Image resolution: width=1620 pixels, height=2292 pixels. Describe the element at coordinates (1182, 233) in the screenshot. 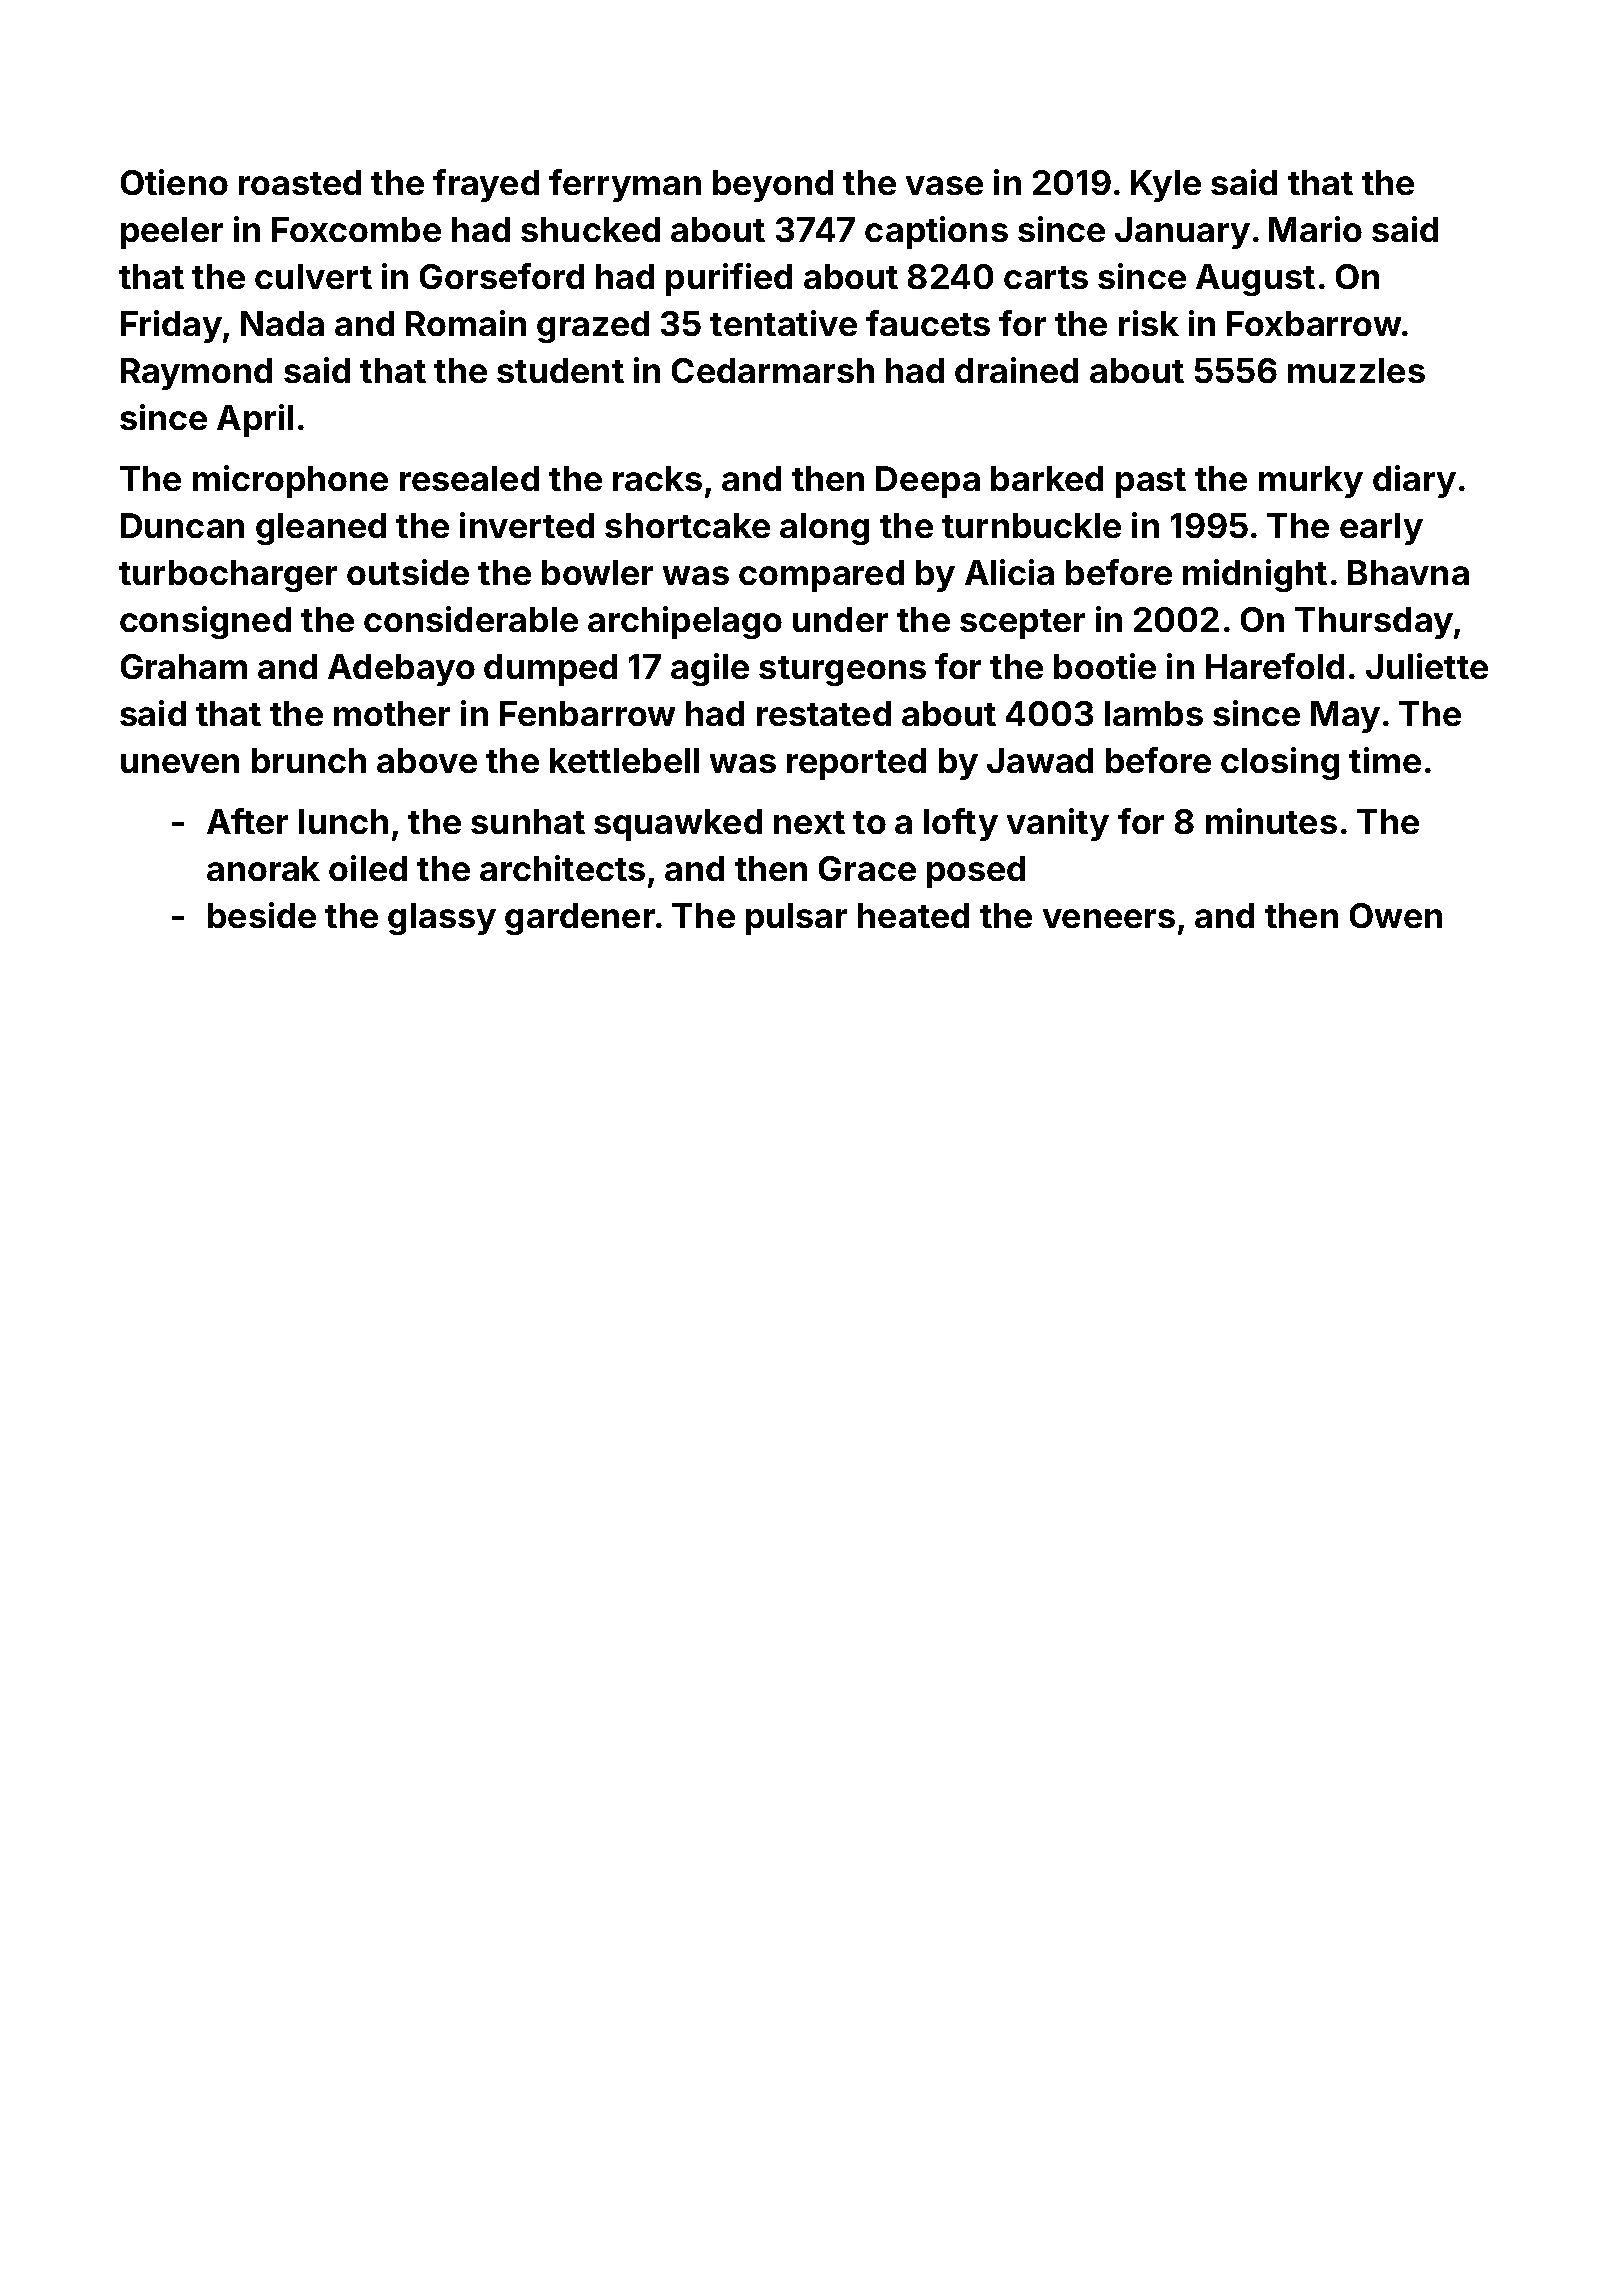

I see `January` at that location.
